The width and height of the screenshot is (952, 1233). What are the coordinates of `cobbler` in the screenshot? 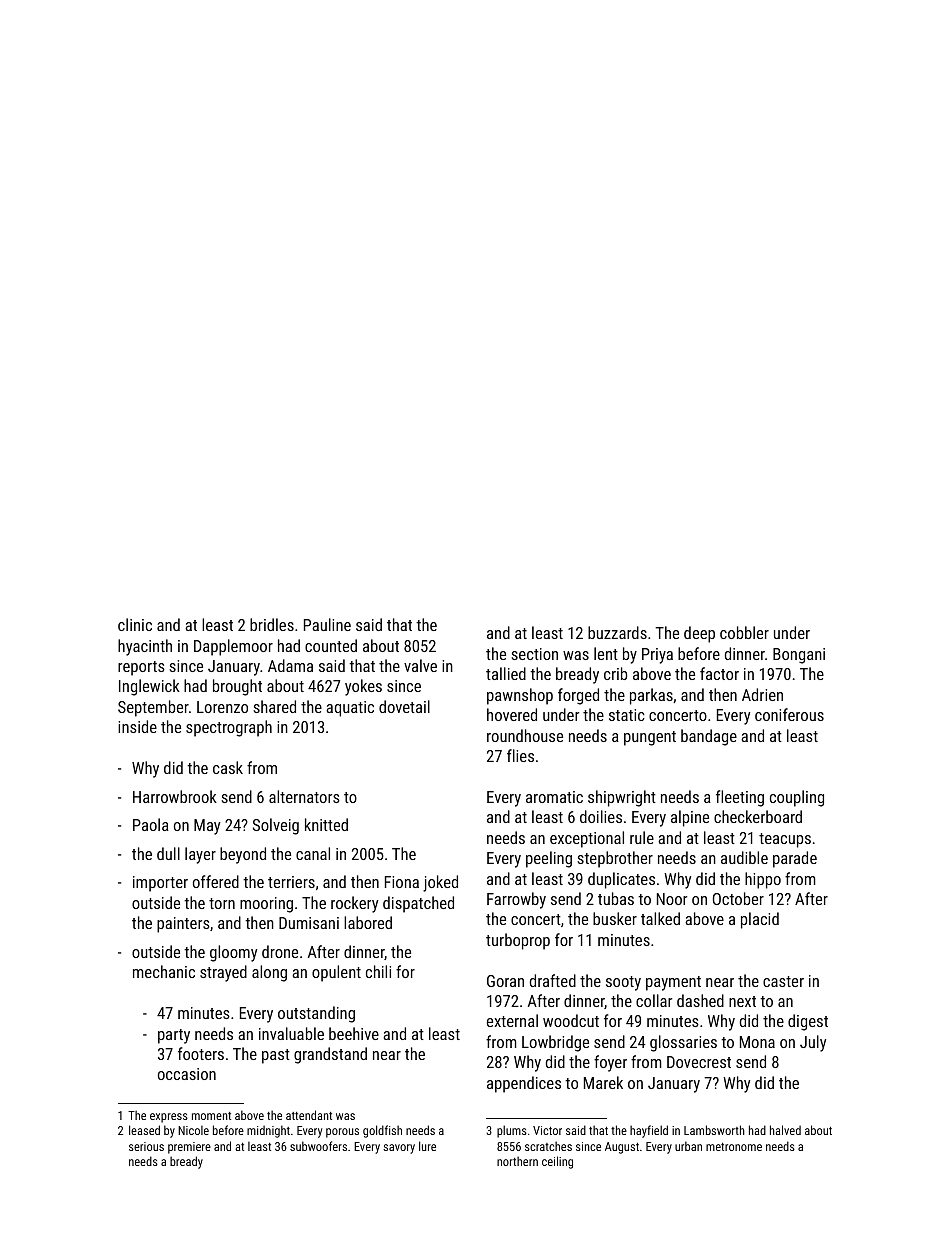 It's located at (744, 632).
